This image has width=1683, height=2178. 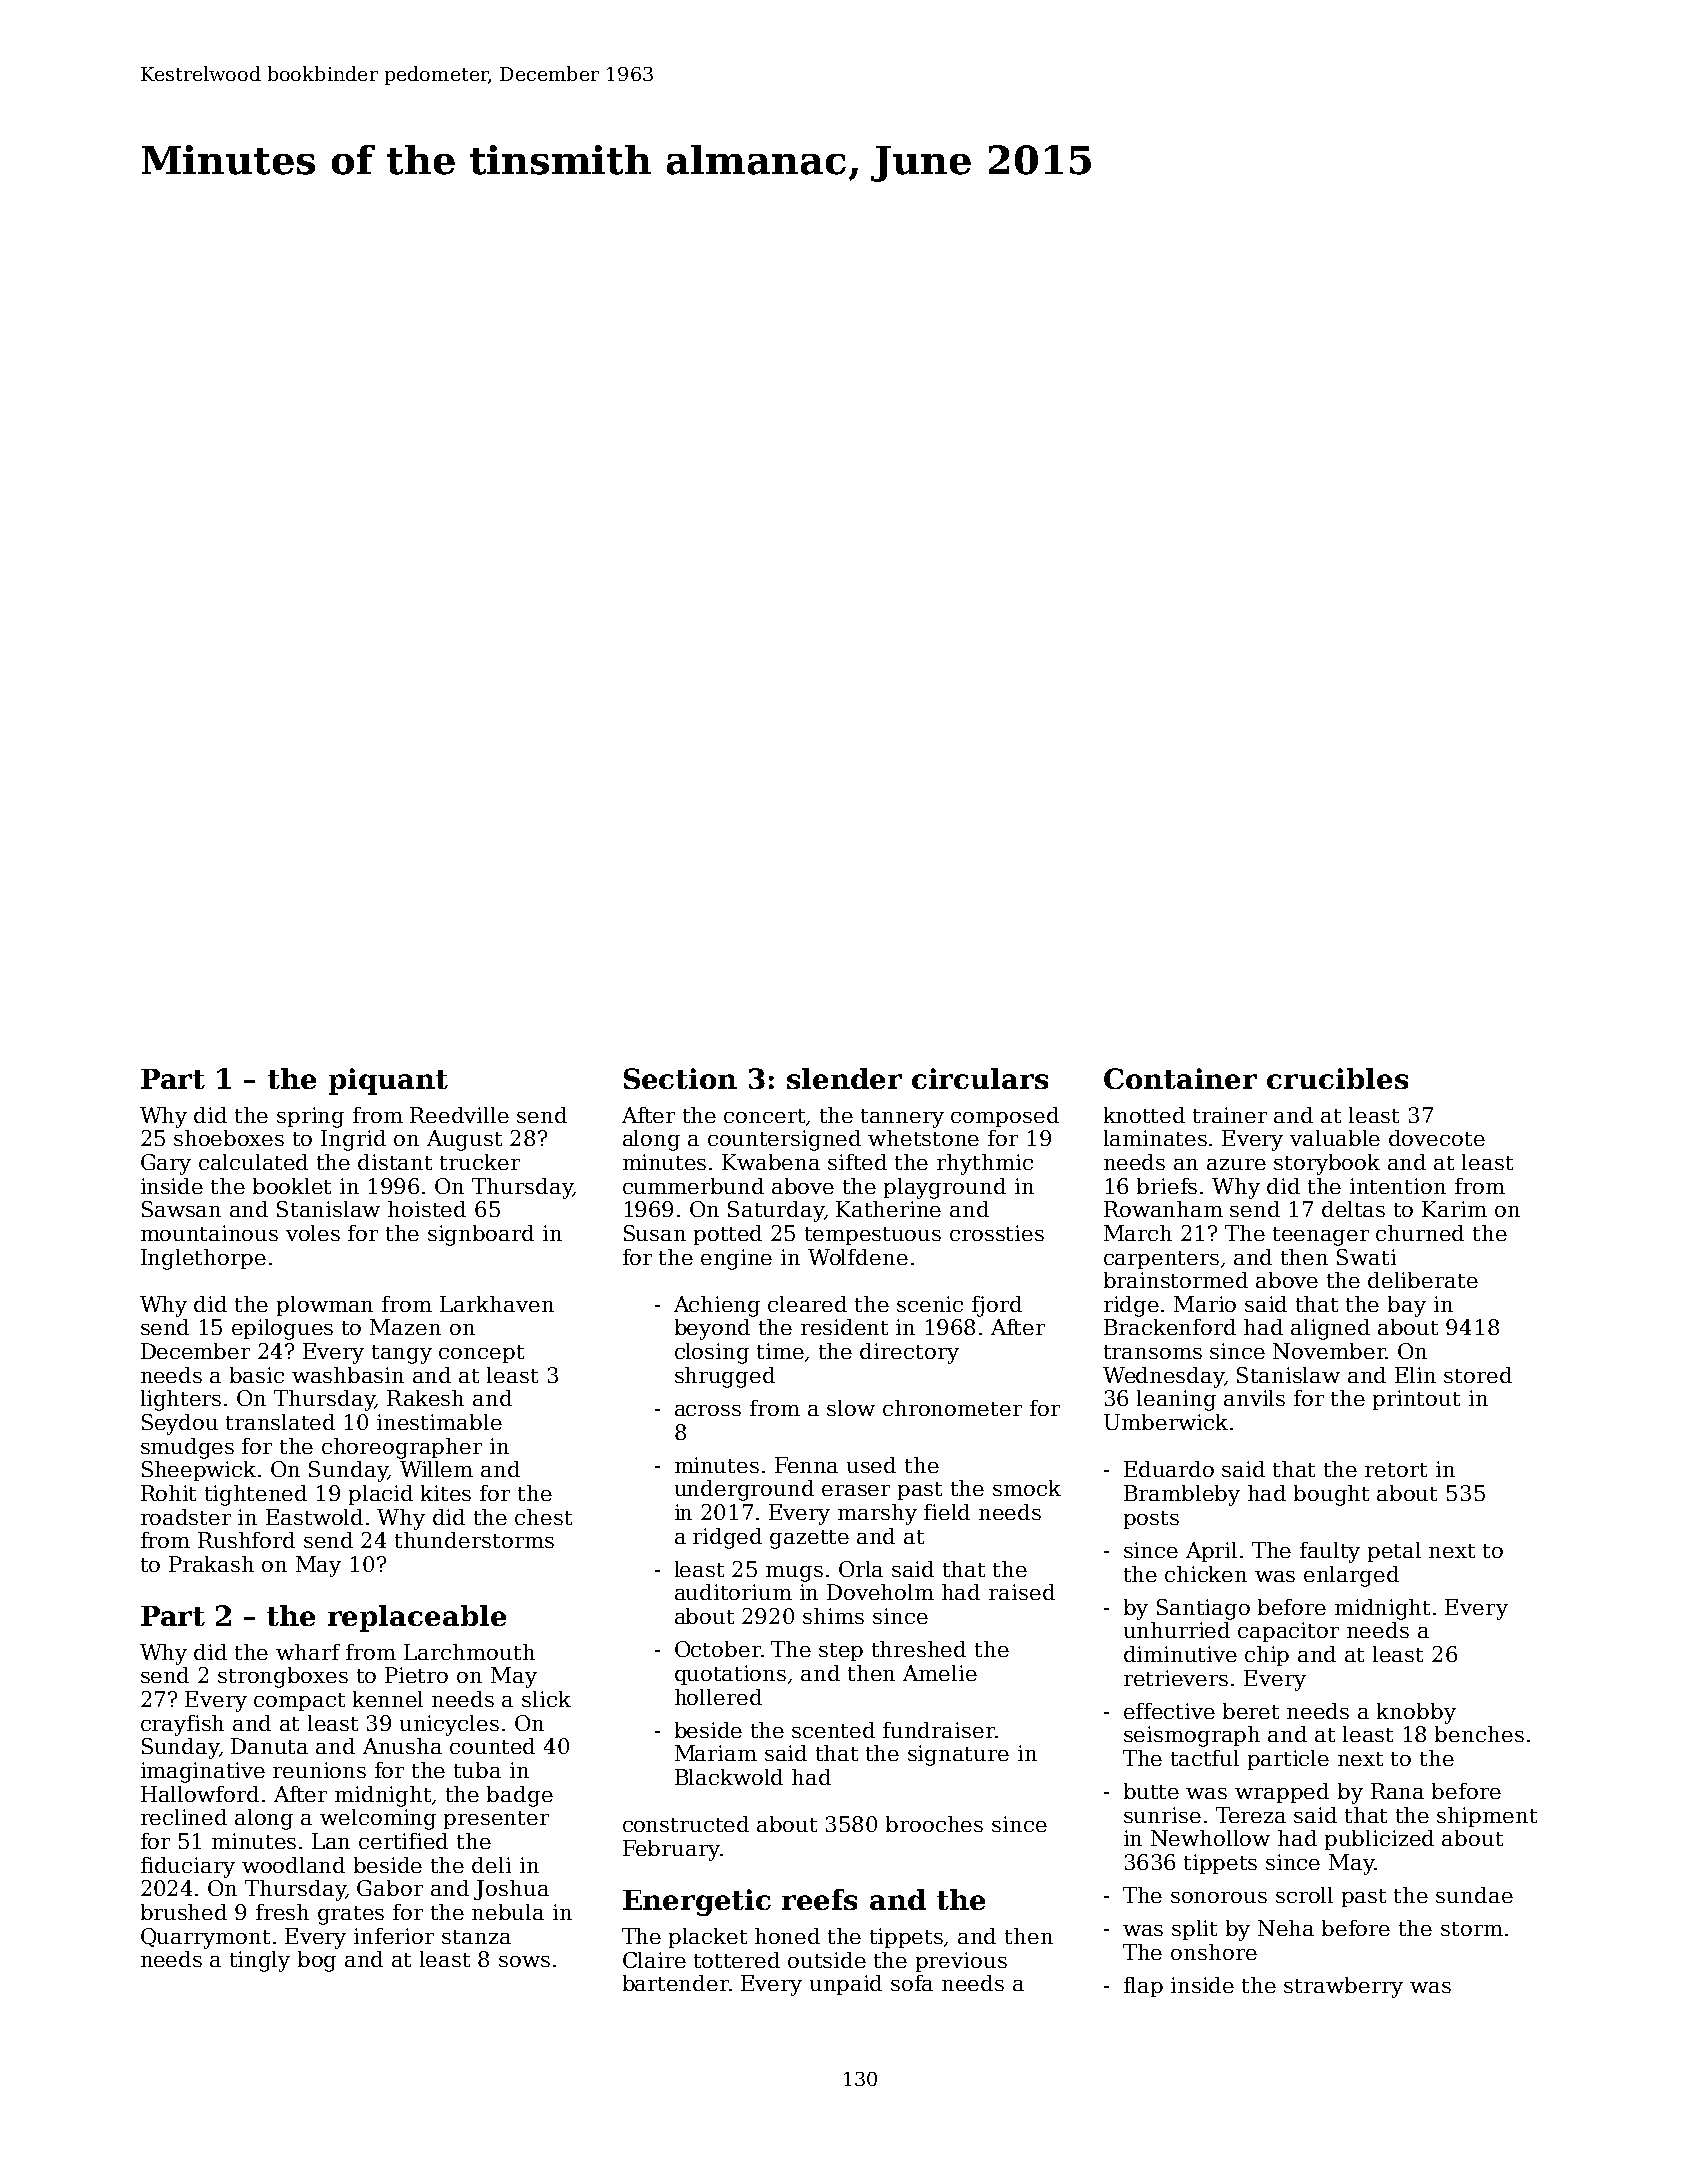 I want to click on Ingrid, so click(x=353, y=1140).
